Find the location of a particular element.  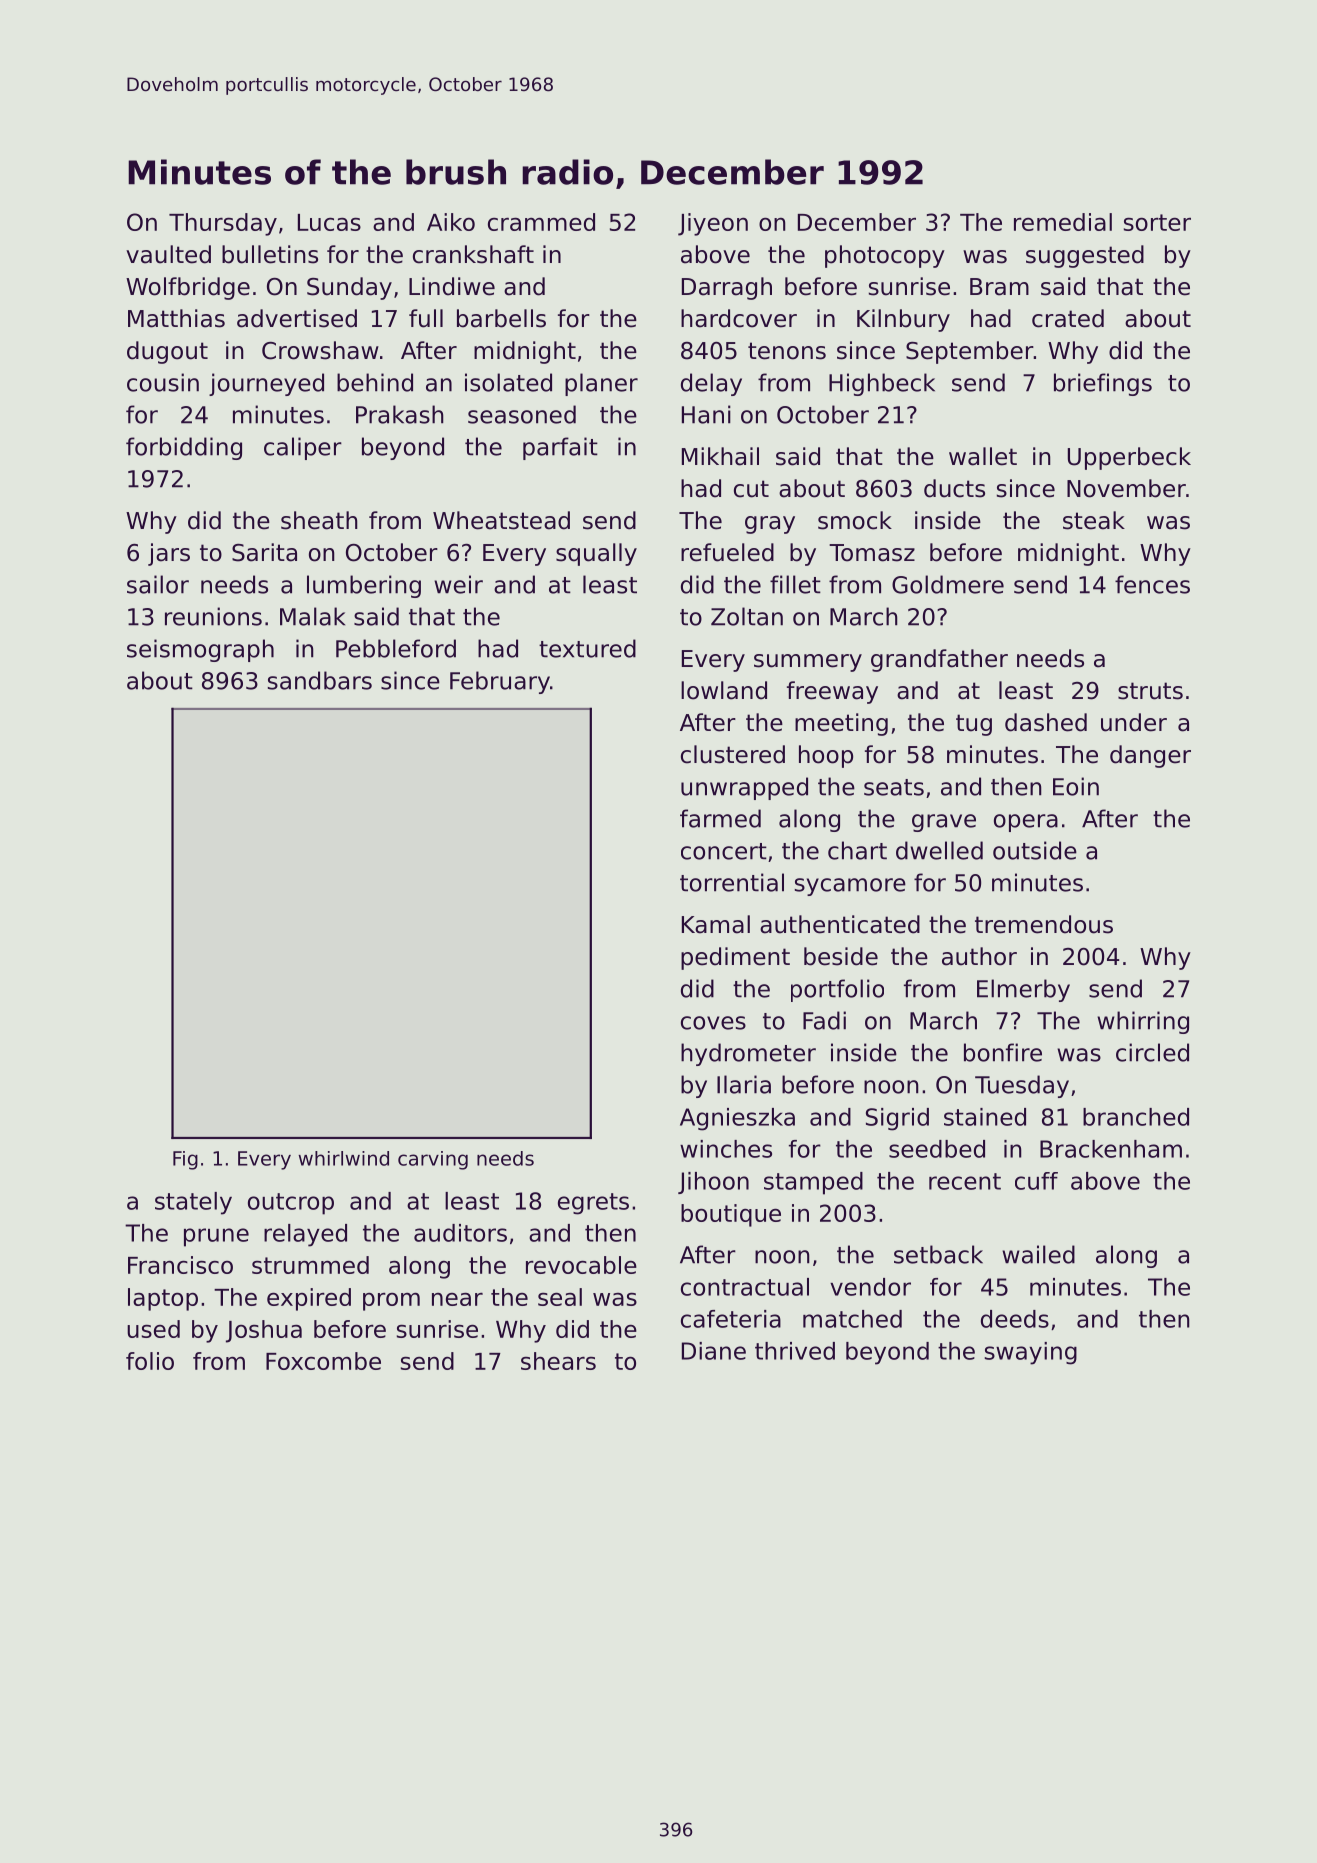

crammed is located at coordinates (541, 222).
